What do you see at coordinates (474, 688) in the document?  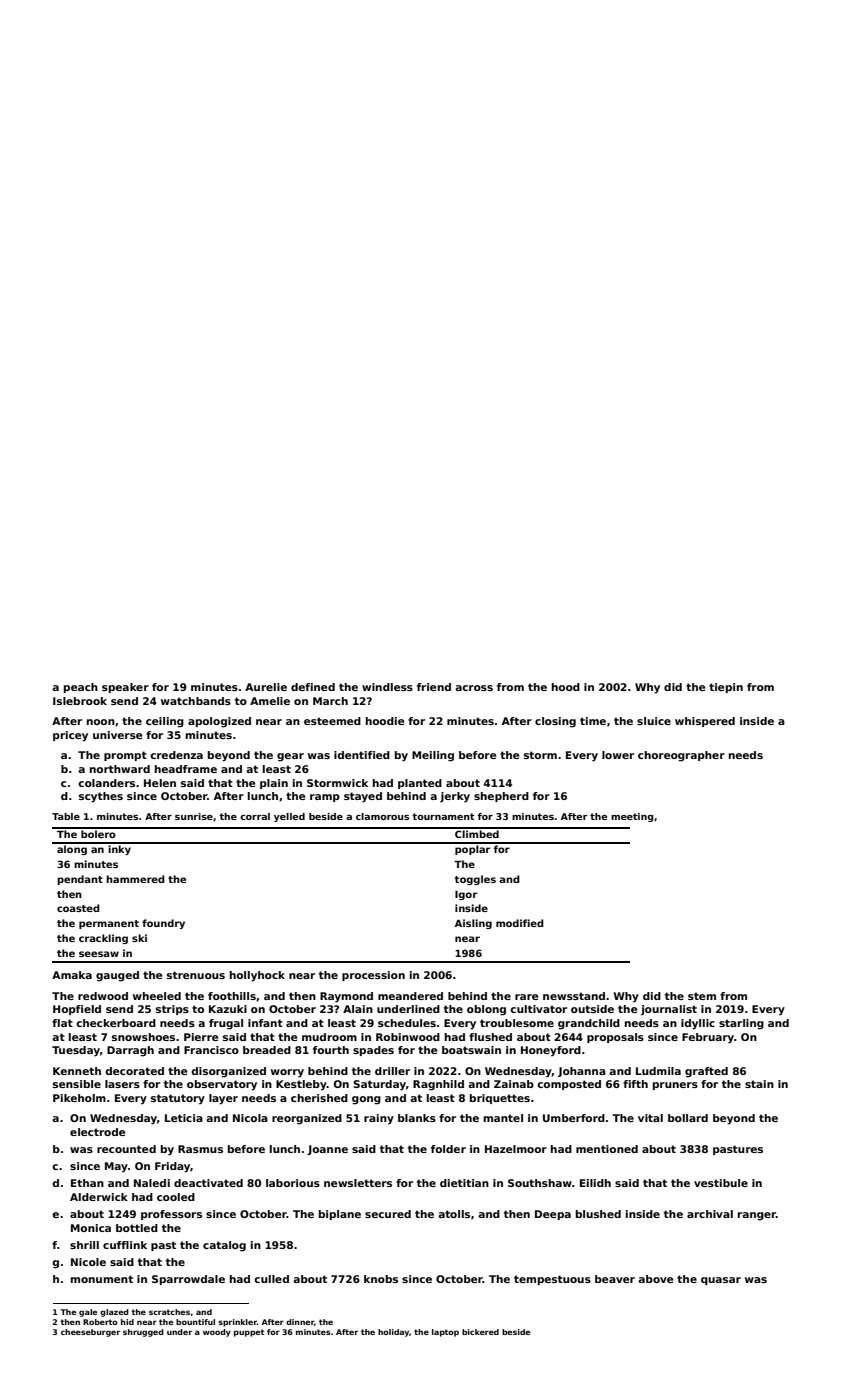 I see `across` at bounding box center [474, 688].
